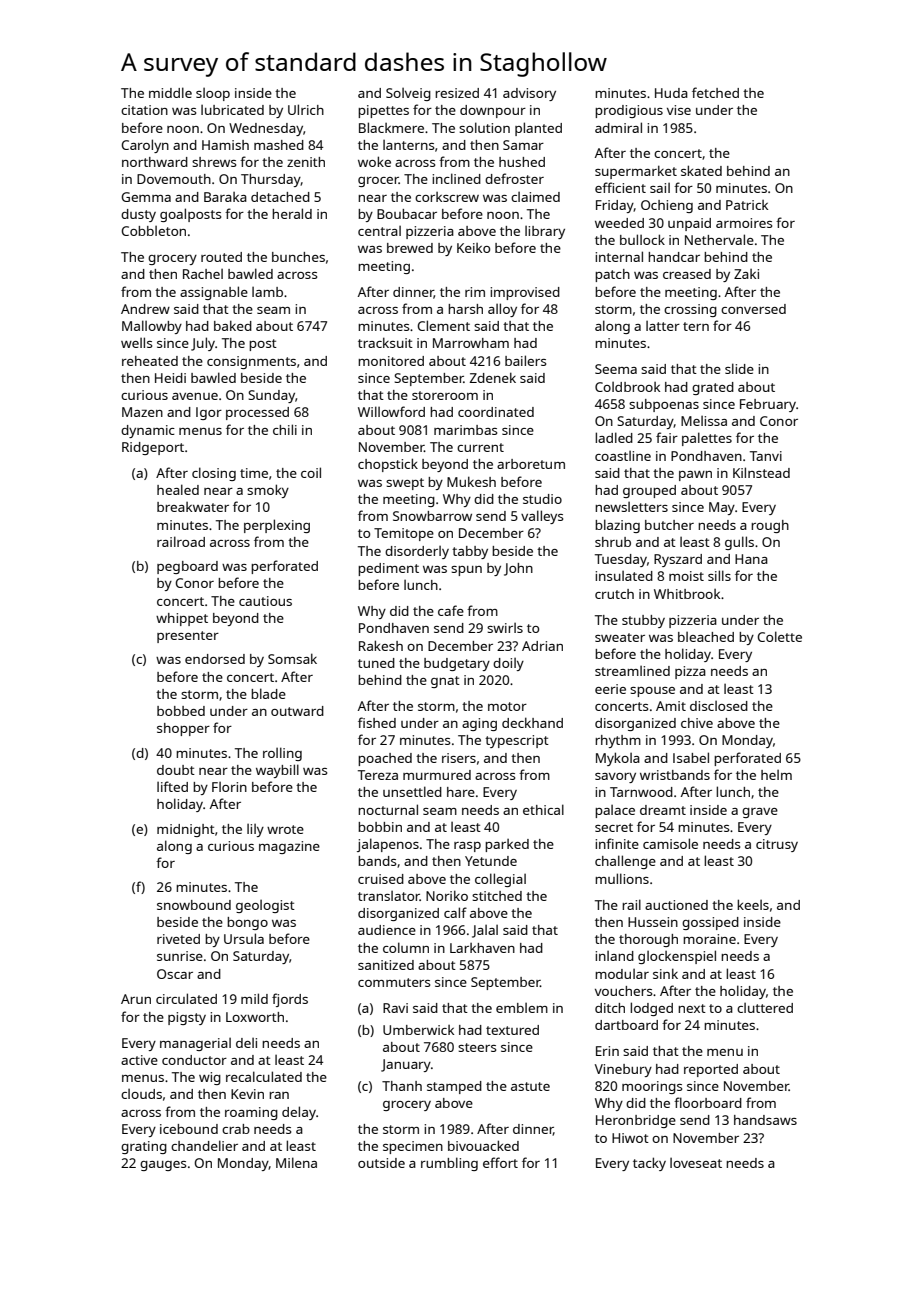 The height and width of the screenshot is (1308, 924). I want to click on crutch, so click(614, 594).
